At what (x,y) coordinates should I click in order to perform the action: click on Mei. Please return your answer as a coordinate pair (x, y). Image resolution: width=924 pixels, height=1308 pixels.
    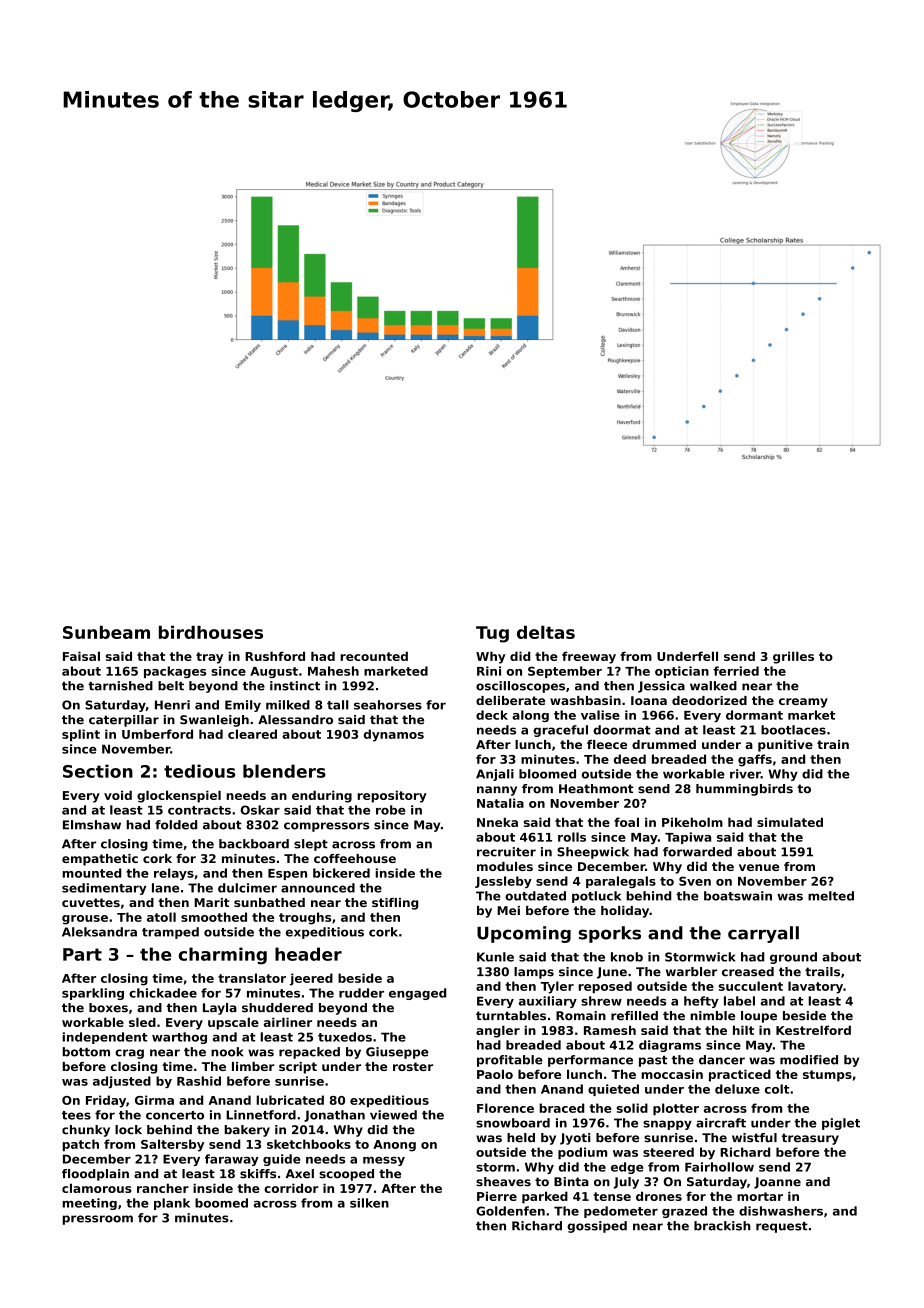
    Looking at the image, I should click on (508, 910).
